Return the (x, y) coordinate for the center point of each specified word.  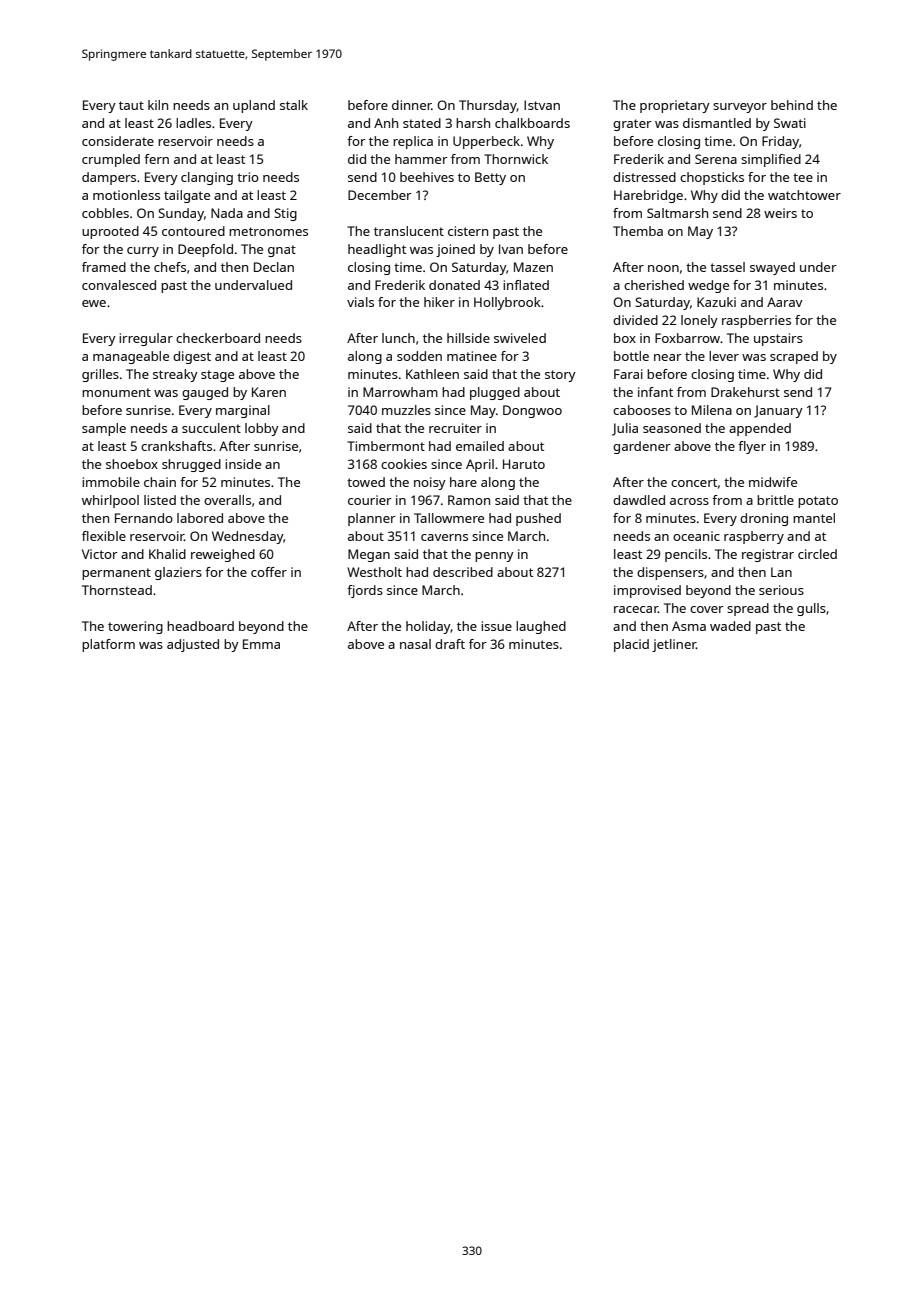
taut (131, 105)
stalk (294, 105)
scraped (794, 357)
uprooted (110, 232)
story (560, 376)
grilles (100, 375)
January (778, 411)
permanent (116, 574)
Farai (628, 374)
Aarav (785, 302)
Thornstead (117, 590)
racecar (636, 609)
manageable (131, 357)
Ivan (511, 249)
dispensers (670, 573)
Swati (790, 123)
